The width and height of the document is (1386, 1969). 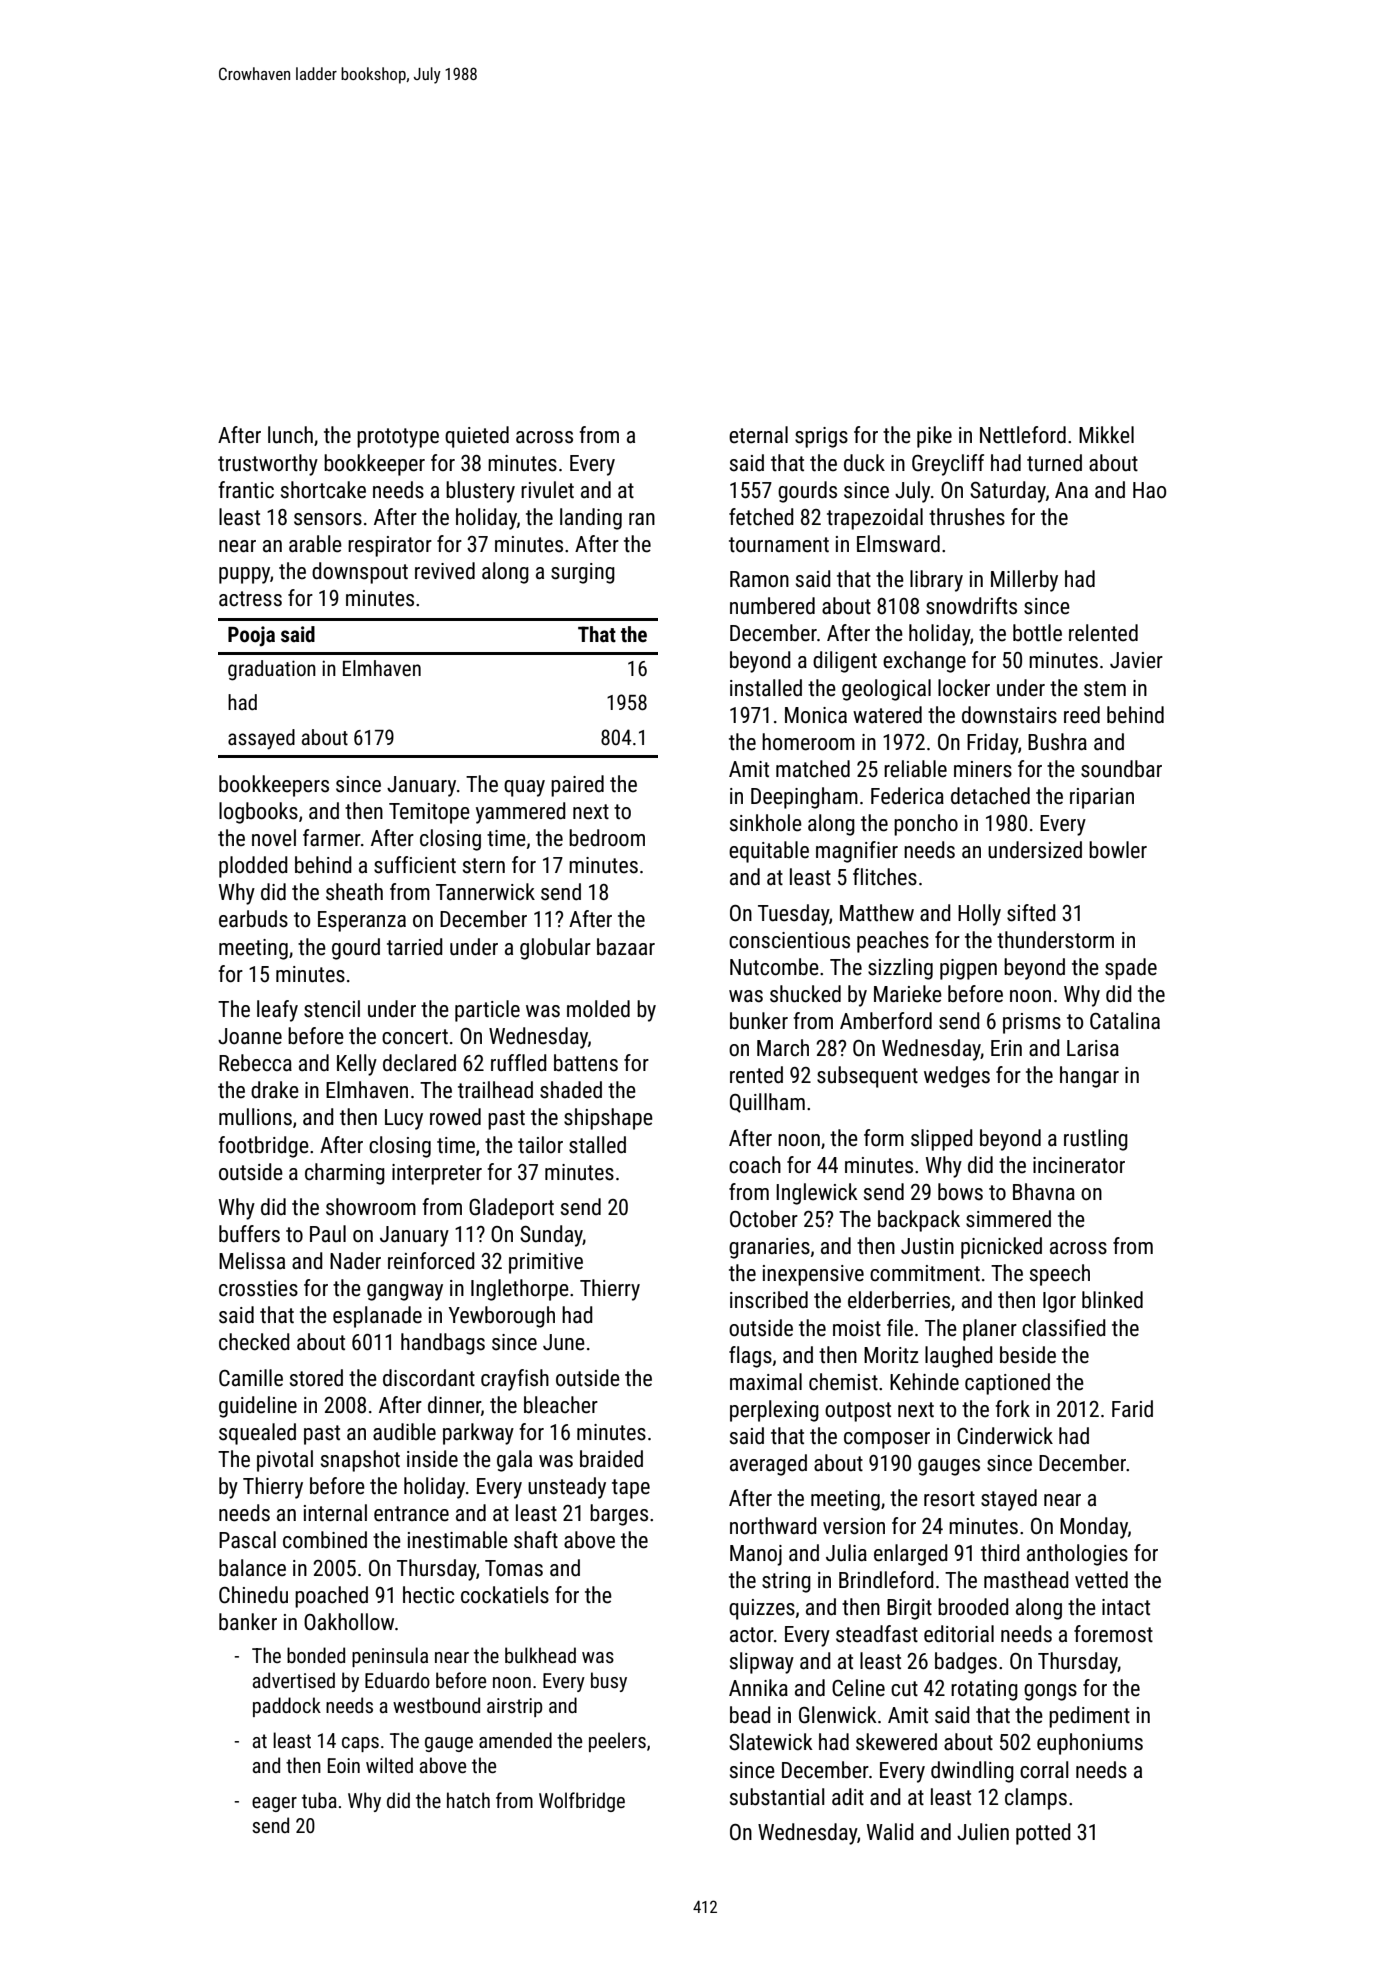 What do you see at coordinates (249, 1234) in the document?
I see `buffers` at bounding box center [249, 1234].
